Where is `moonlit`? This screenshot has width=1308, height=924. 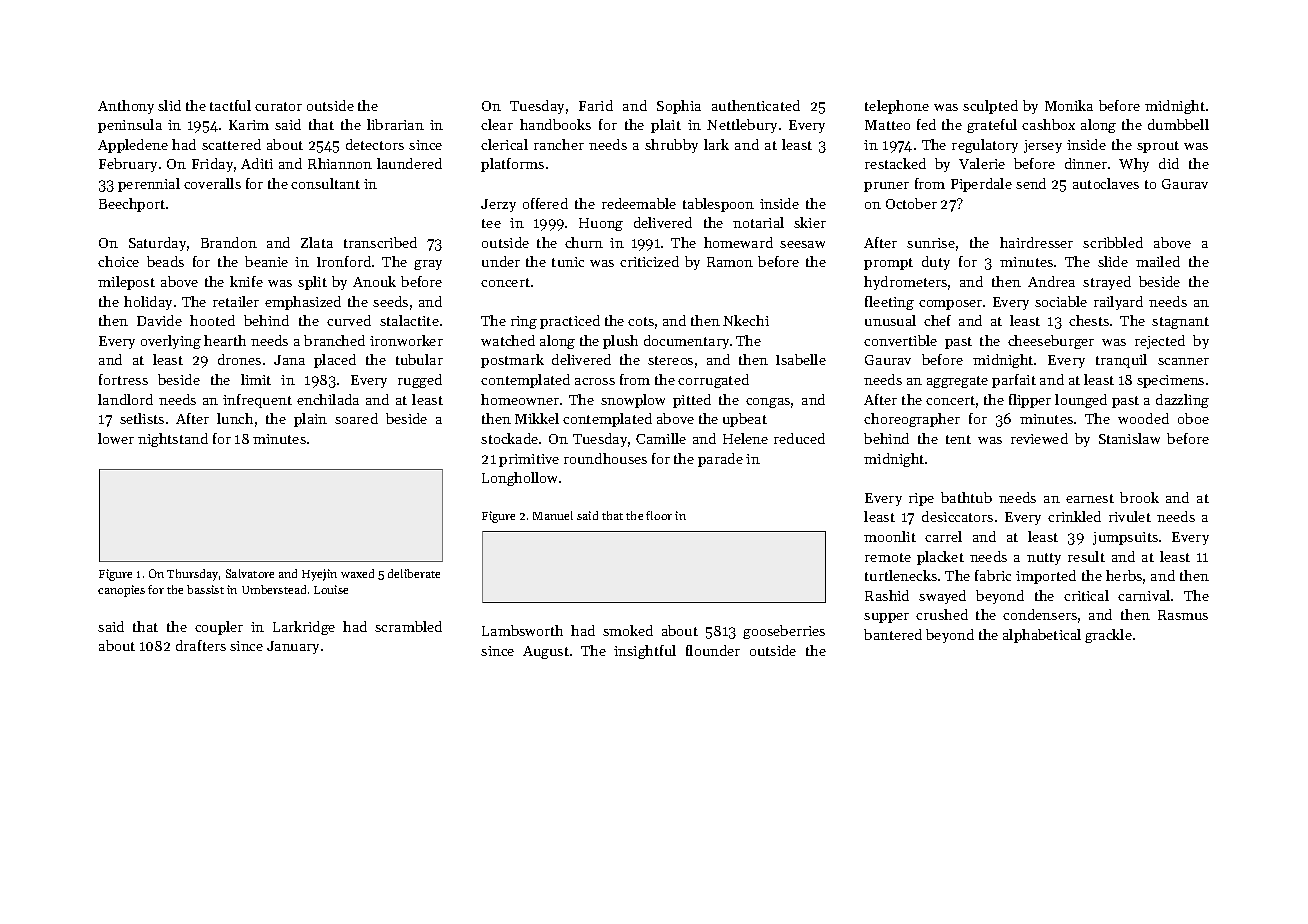
moonlit is located at coordinates (890, 536).
